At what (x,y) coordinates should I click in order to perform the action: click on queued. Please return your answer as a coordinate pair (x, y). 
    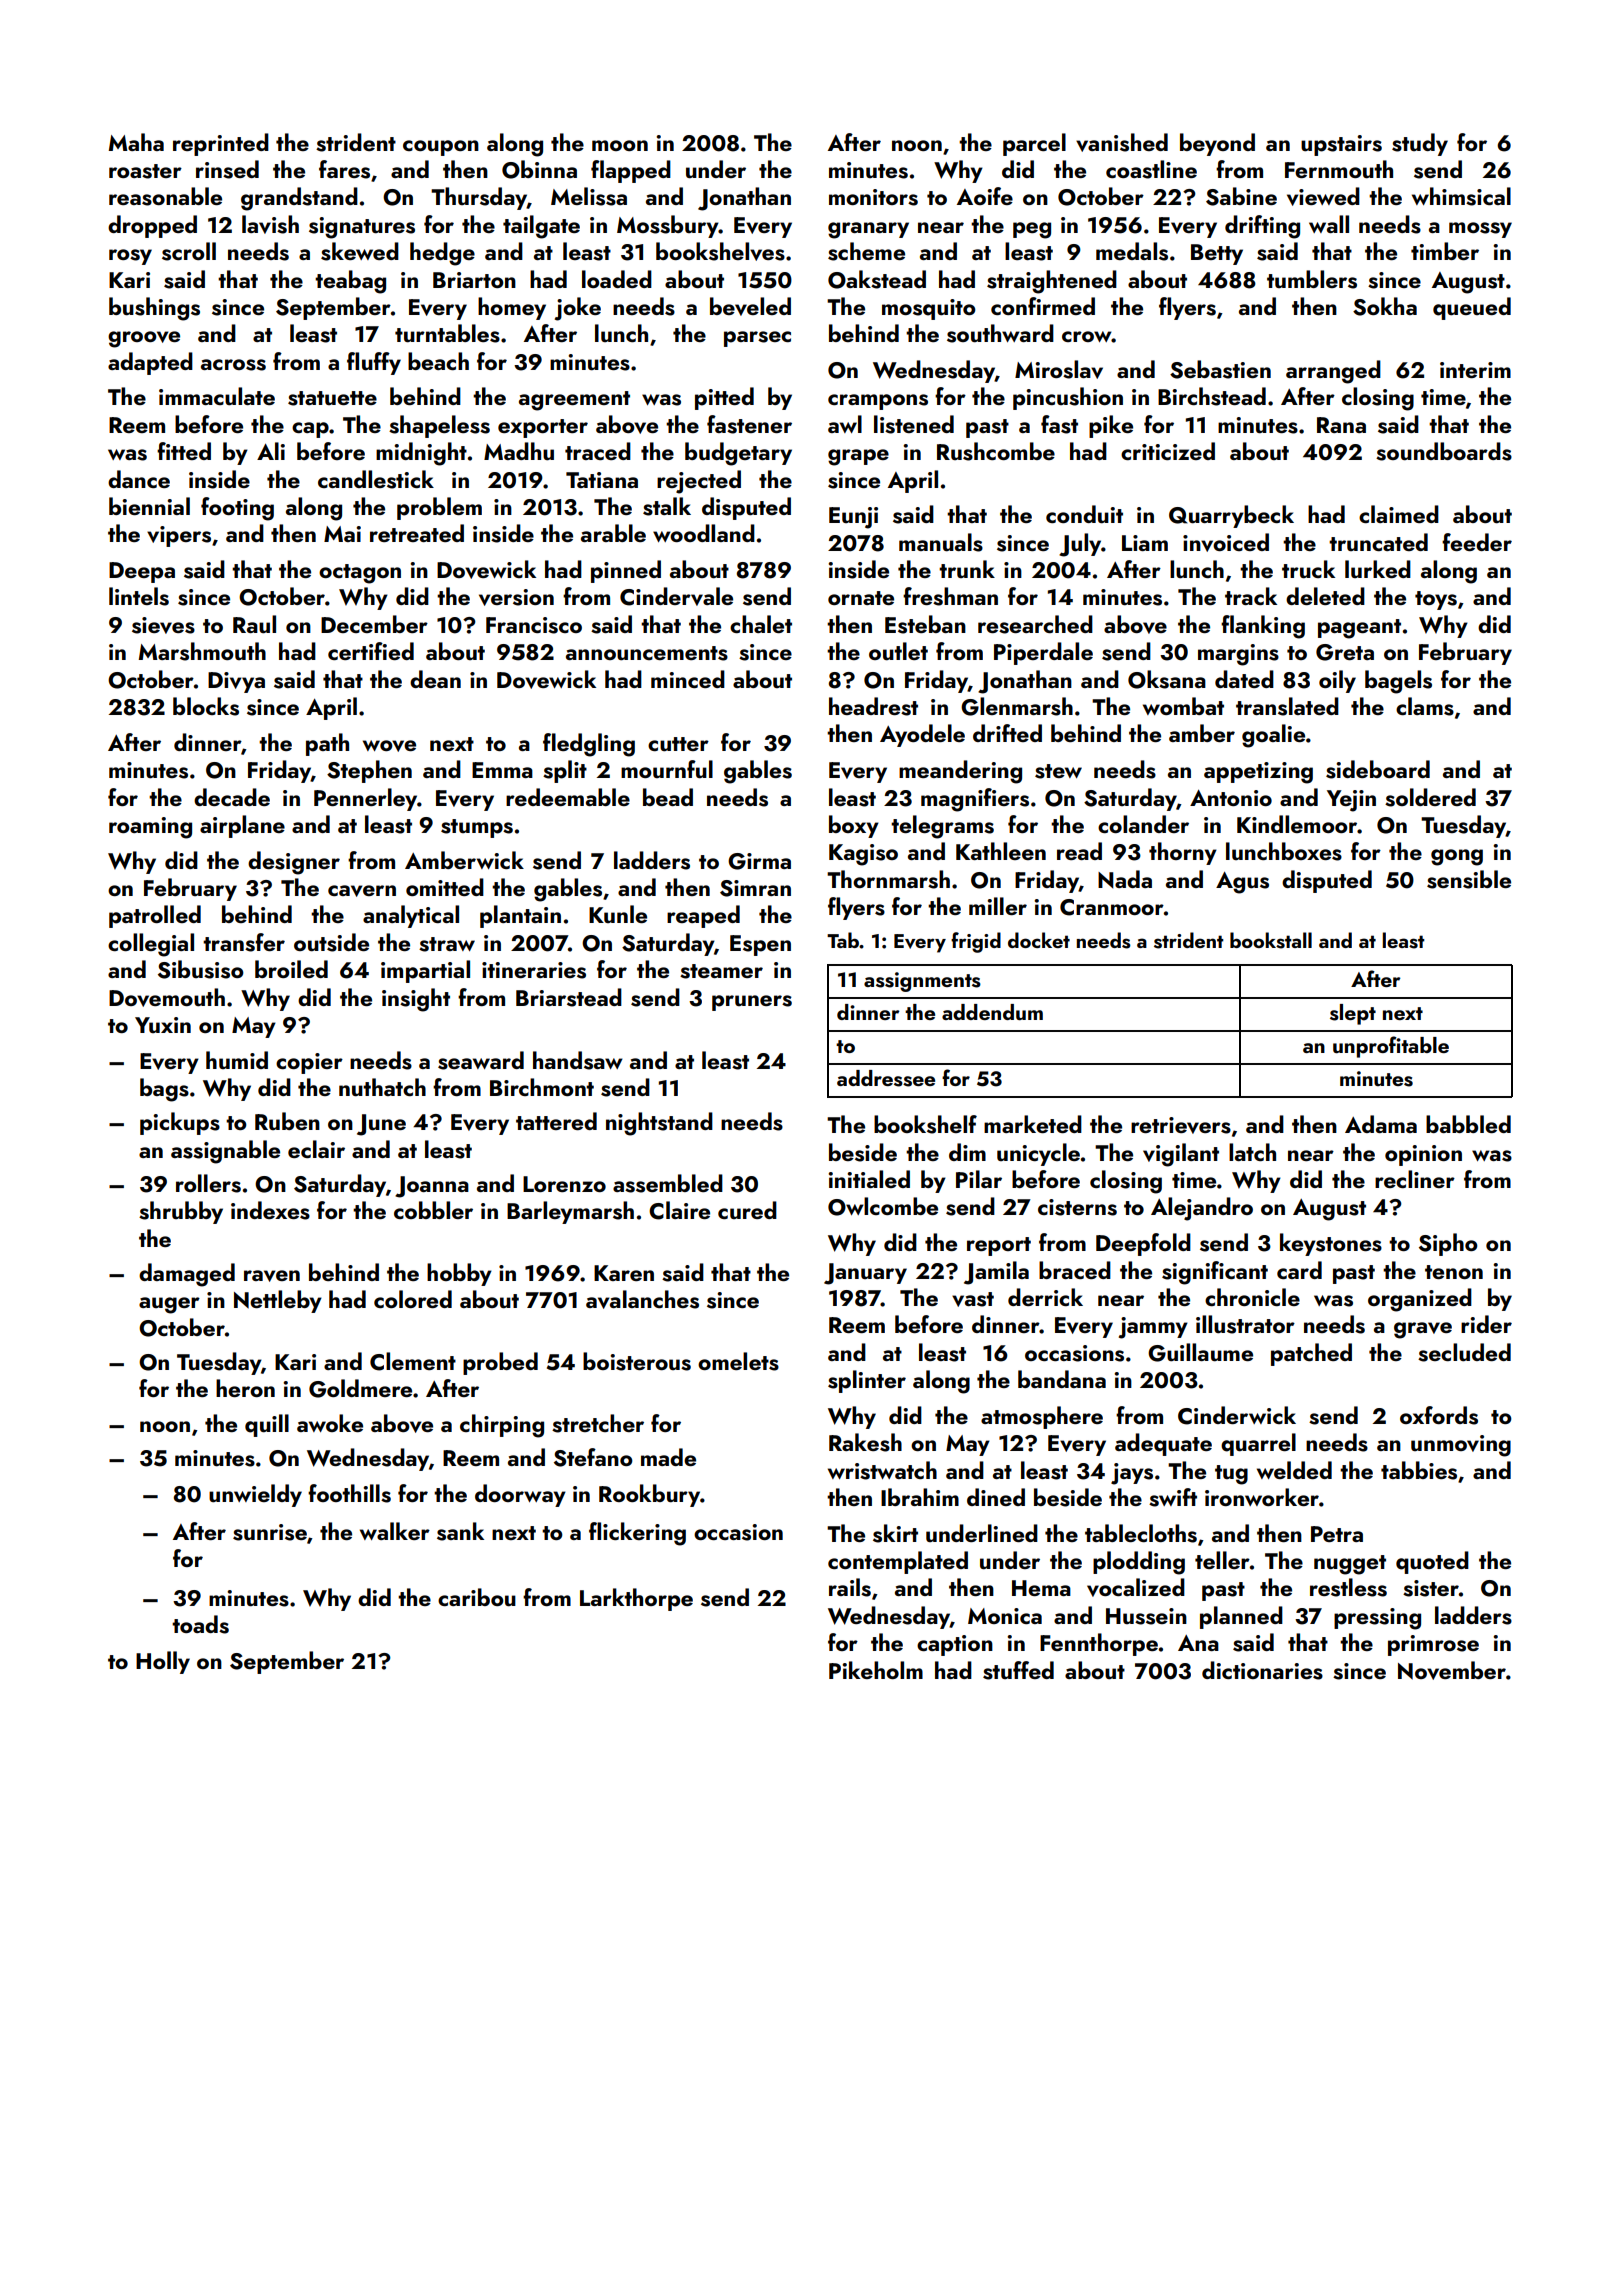
    Looking at the image, I should click on (1472, 308).
